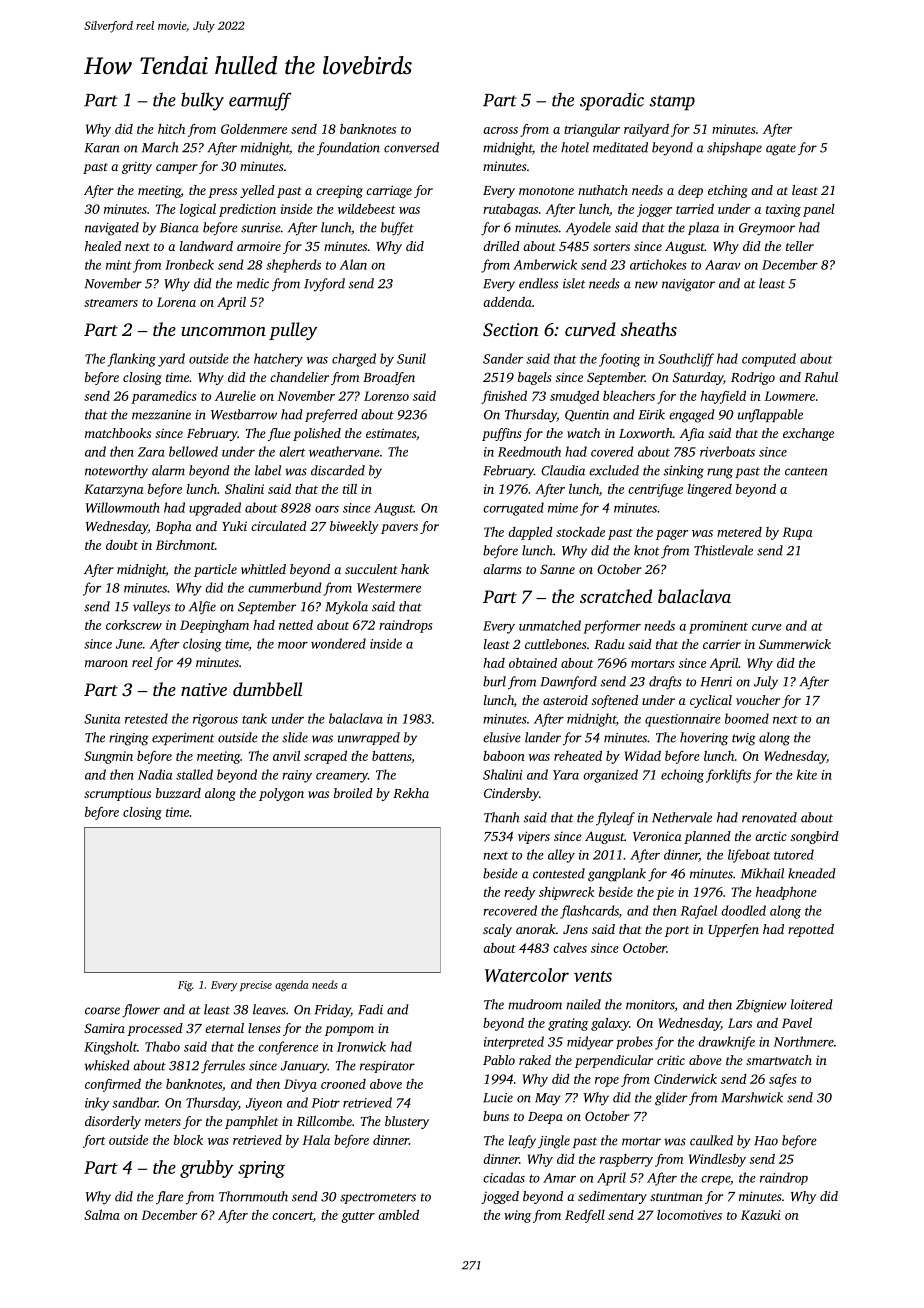 The width and height of the image is (924, 1308). Describe the element at coordinates (97, 1104) in the image. I see `inky` at that location.
